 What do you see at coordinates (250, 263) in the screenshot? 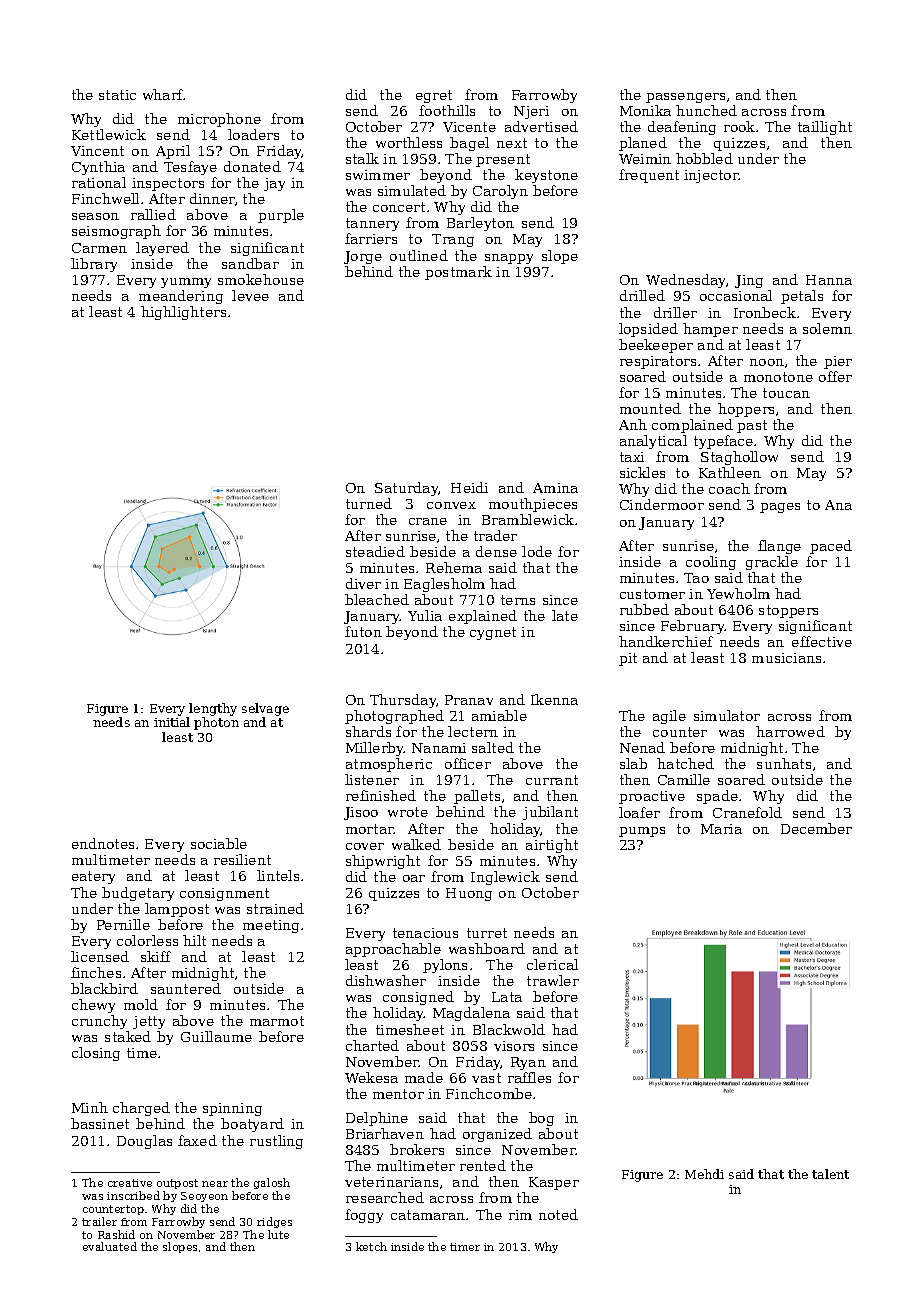
I see `sandbar` at bounding box center [250, 263].
